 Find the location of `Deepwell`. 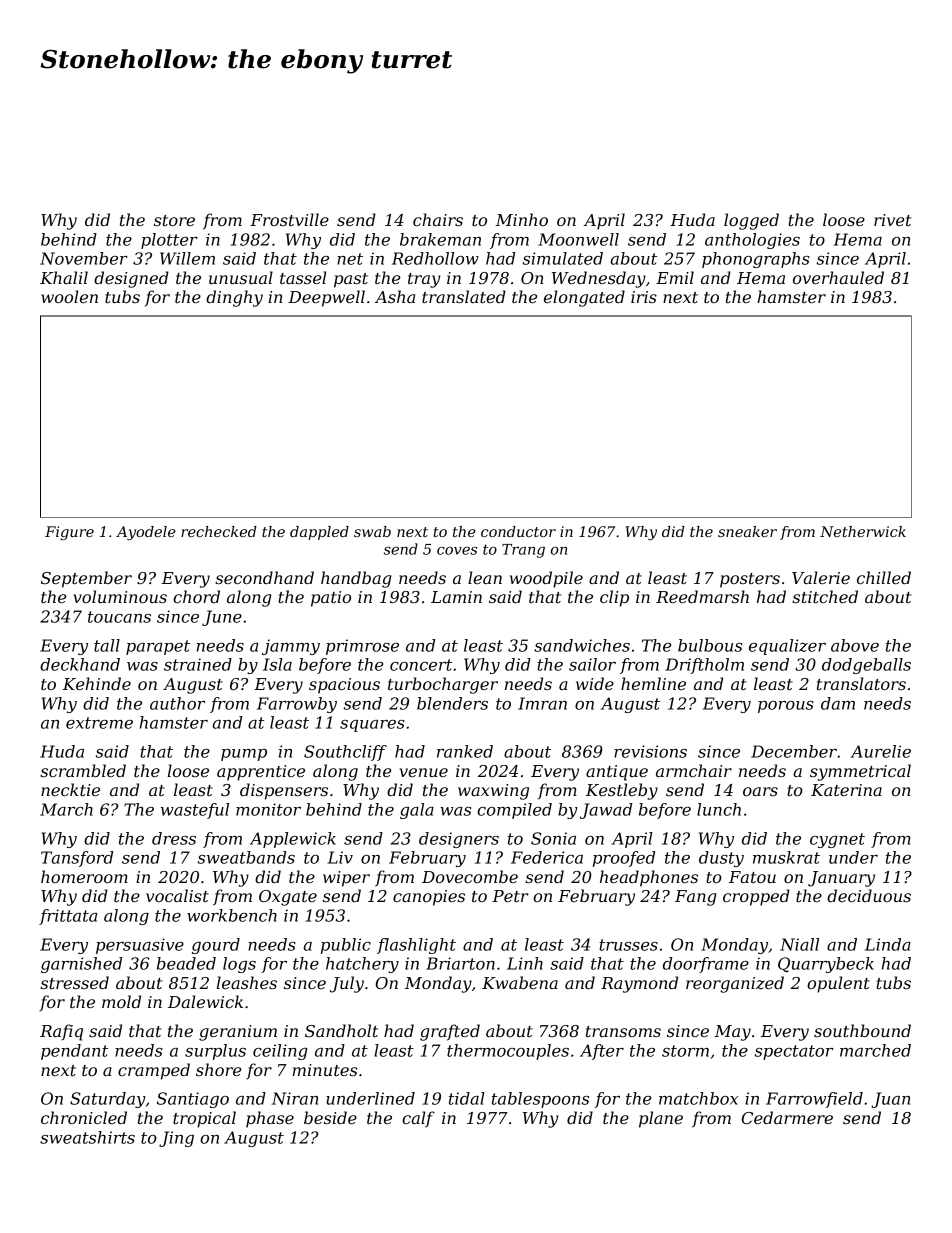

Deepwell is located at coordinates (326, 298).
